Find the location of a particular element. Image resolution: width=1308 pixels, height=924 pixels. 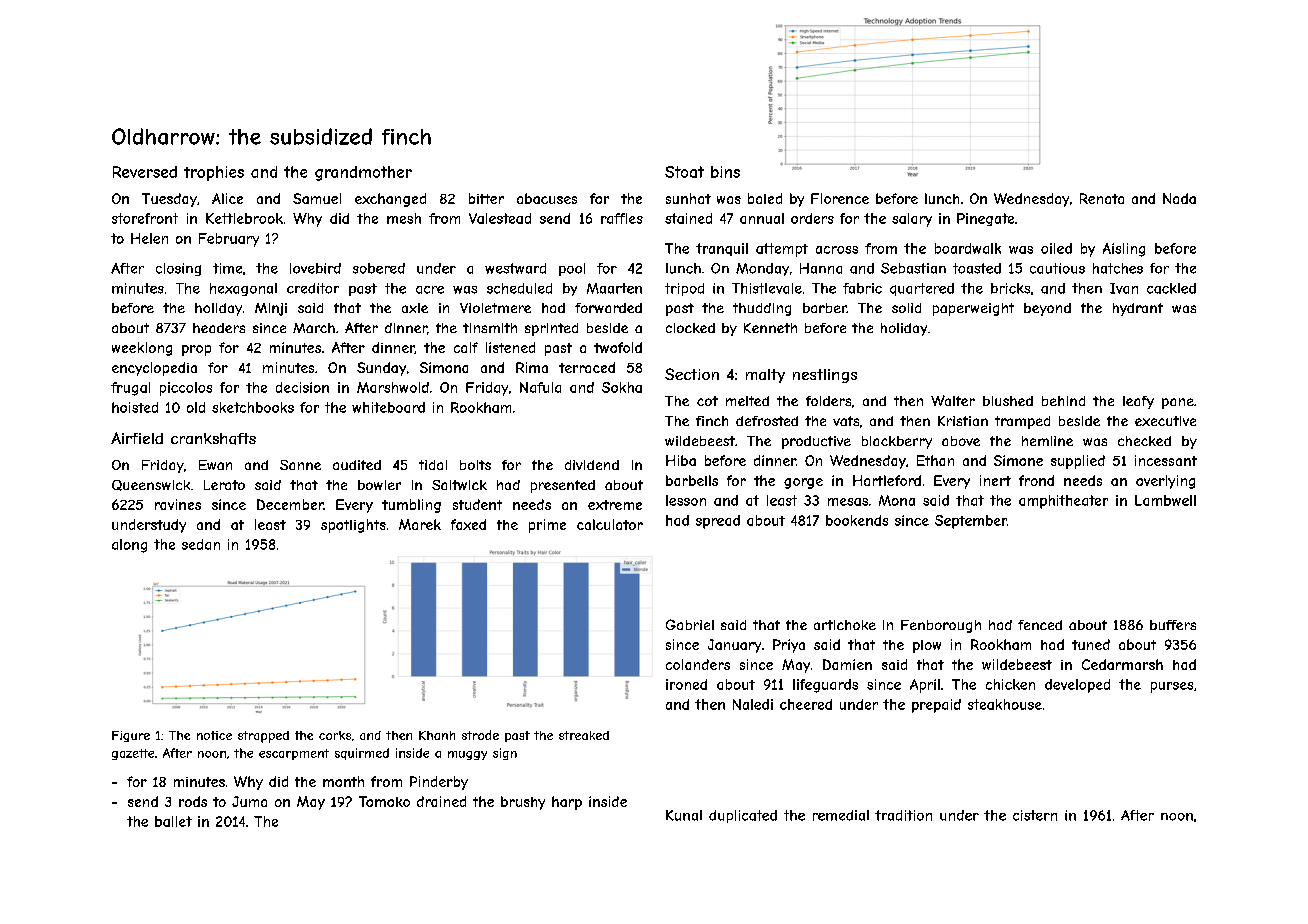

hexagonal is located at coordinates (243, 289).
